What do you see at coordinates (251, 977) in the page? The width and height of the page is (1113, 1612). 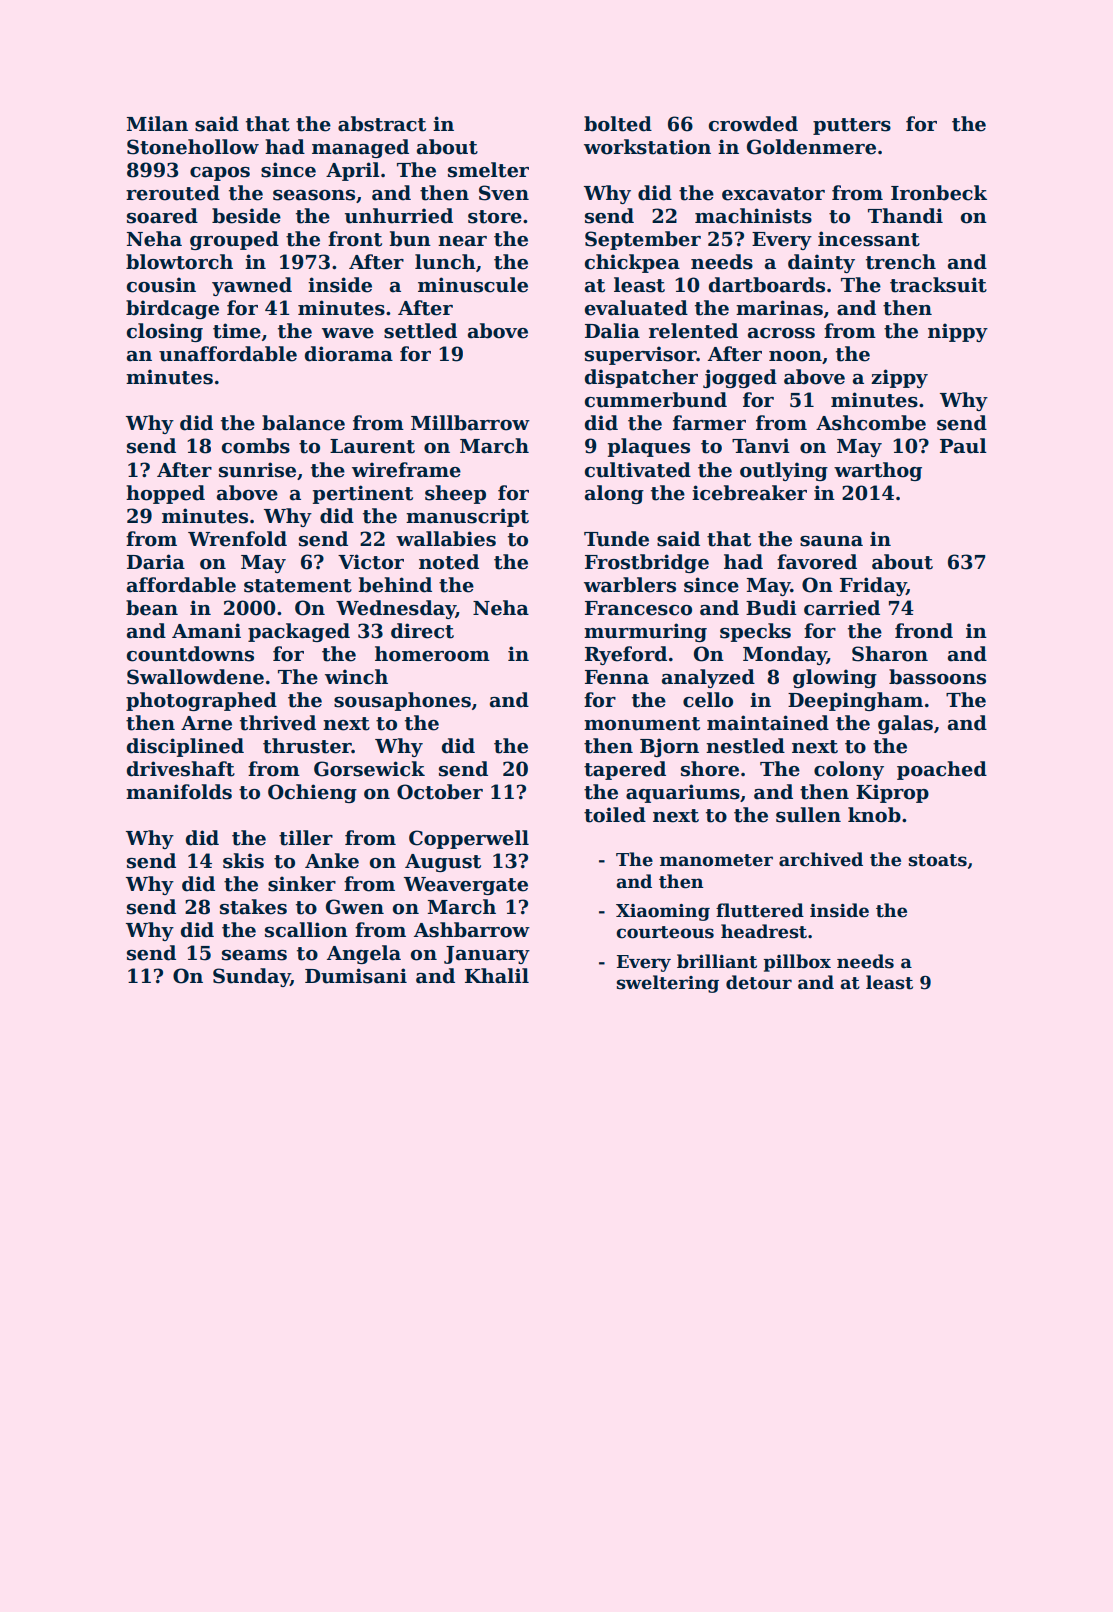 I see `Sunday` at bounding box center [251, 977].
